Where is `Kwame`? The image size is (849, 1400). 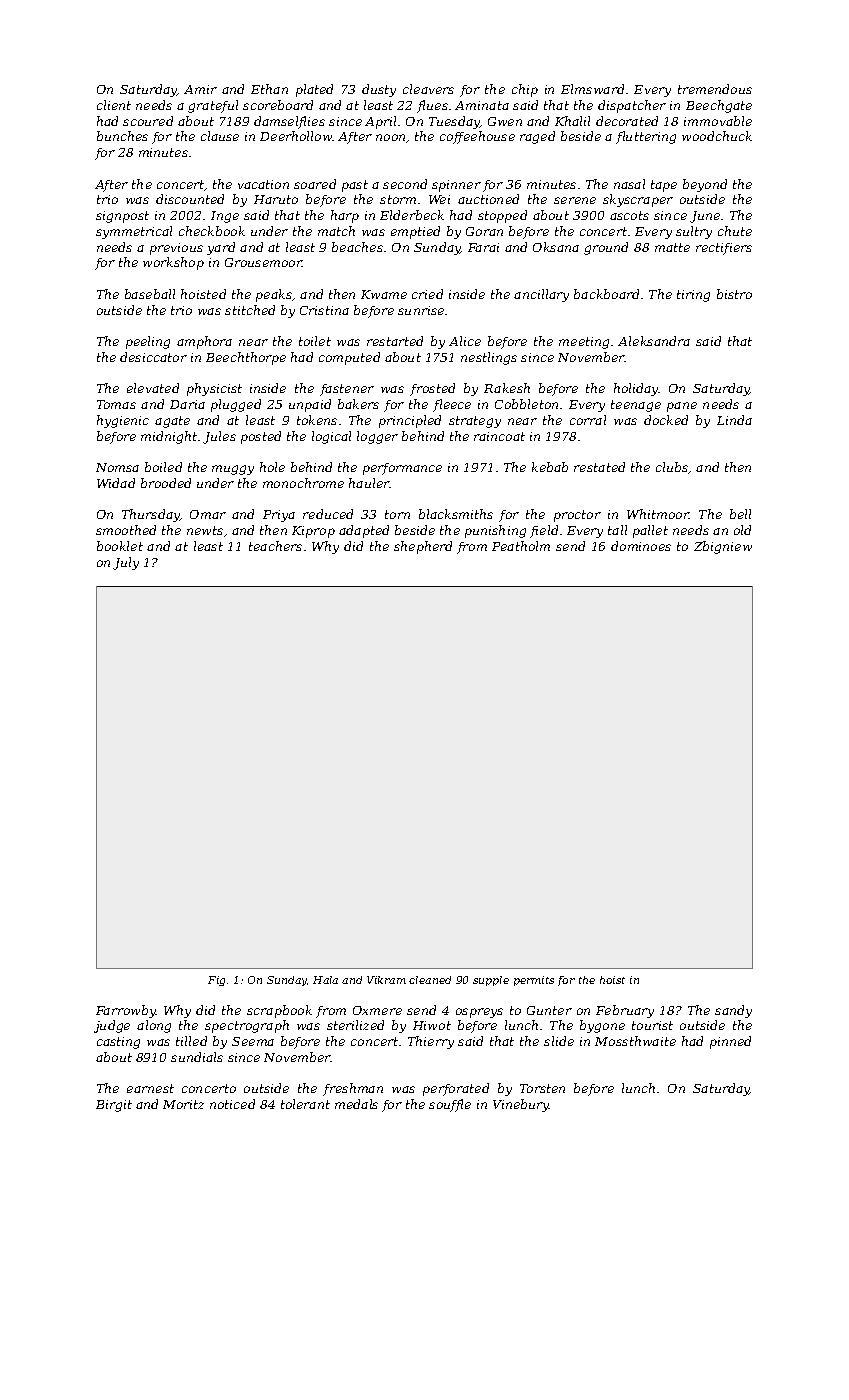 Kwame is located at coordinates (384, 294).
